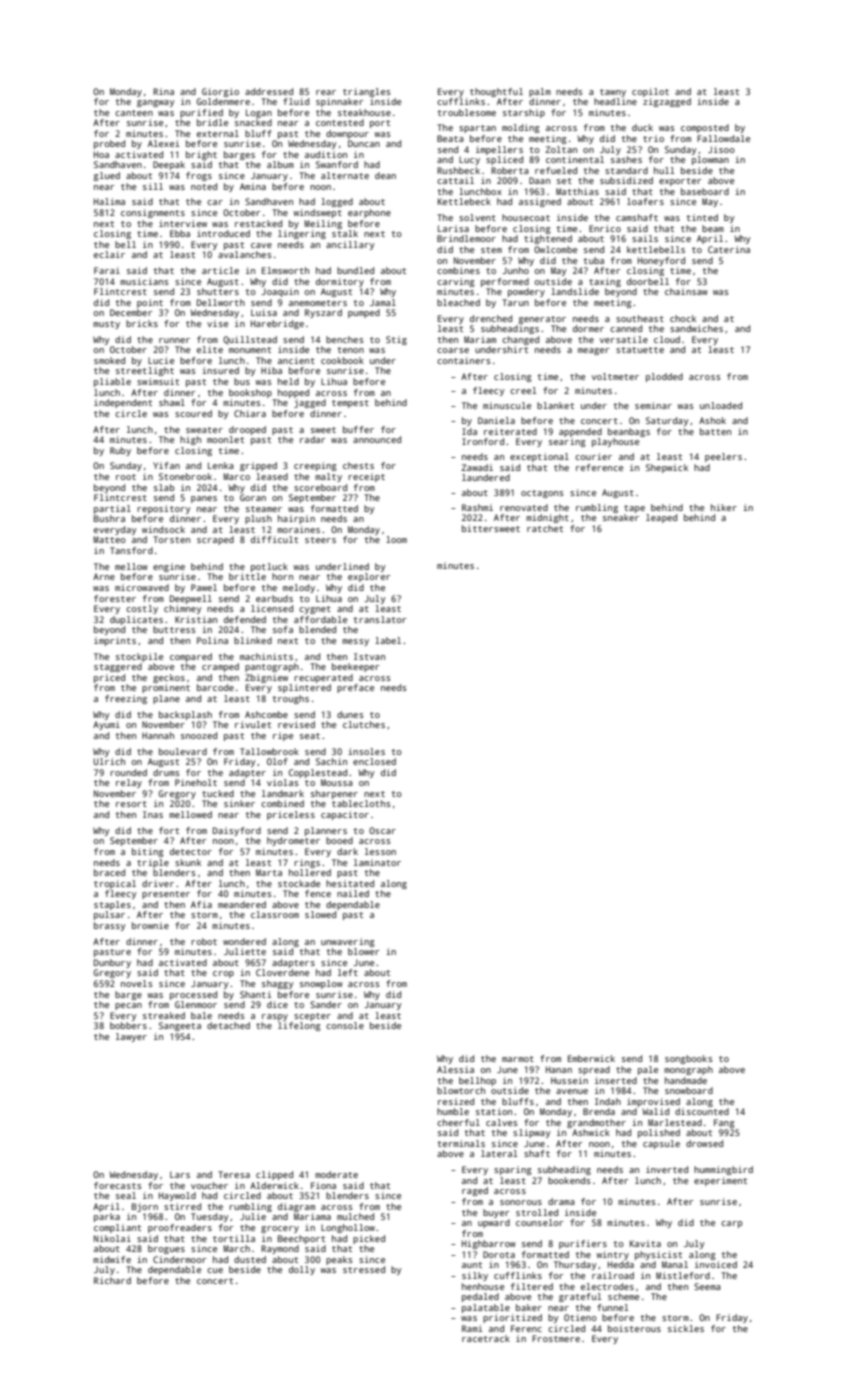 The height and width of the screenshot is (1400, 849). What do you see at coordinates (540, 92) in the screenshot?
I see `palm` at bounding box center [540, 92].
